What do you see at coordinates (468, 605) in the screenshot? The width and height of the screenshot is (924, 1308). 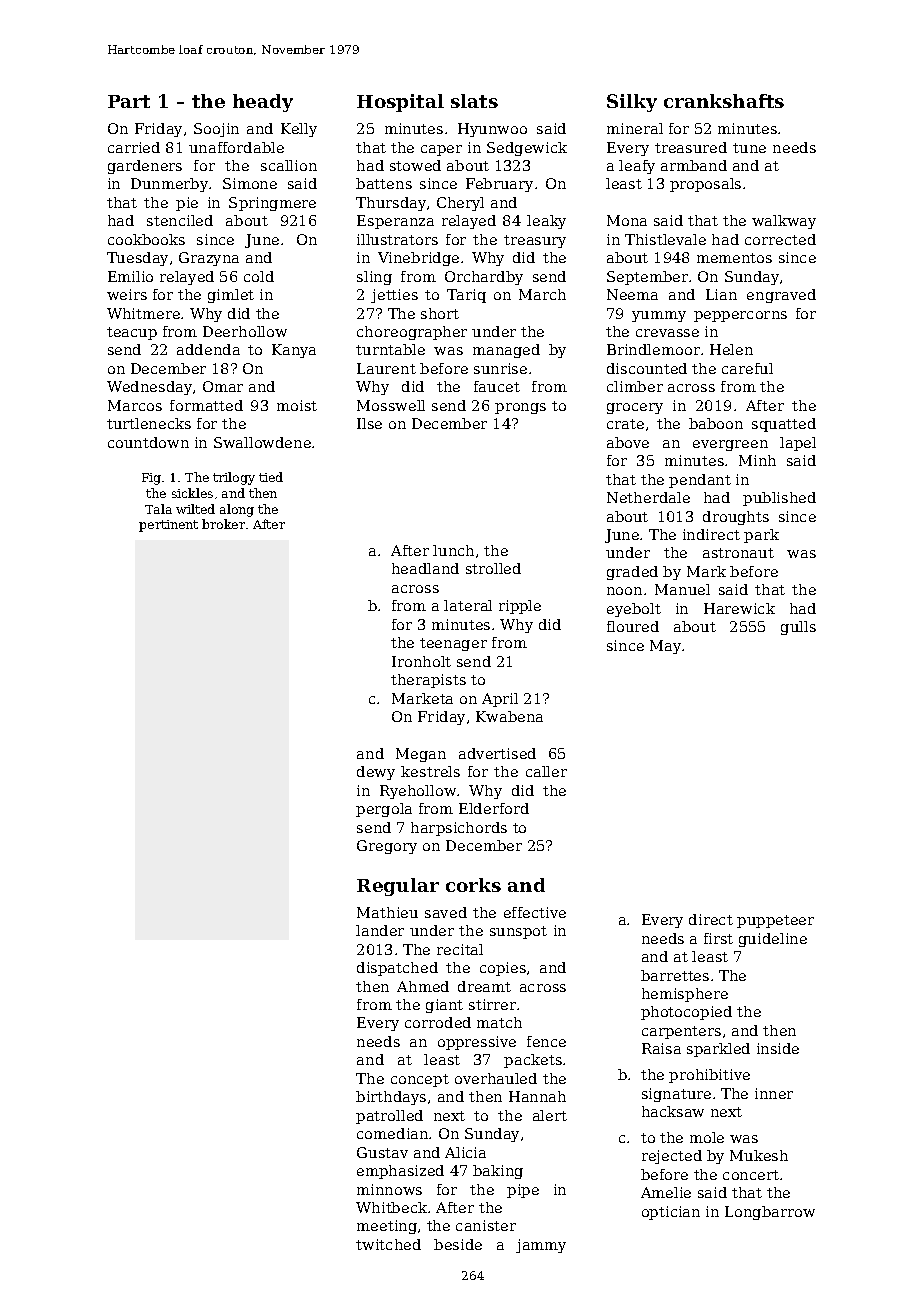 I see `lateral` at bounding box center [468, 605].
